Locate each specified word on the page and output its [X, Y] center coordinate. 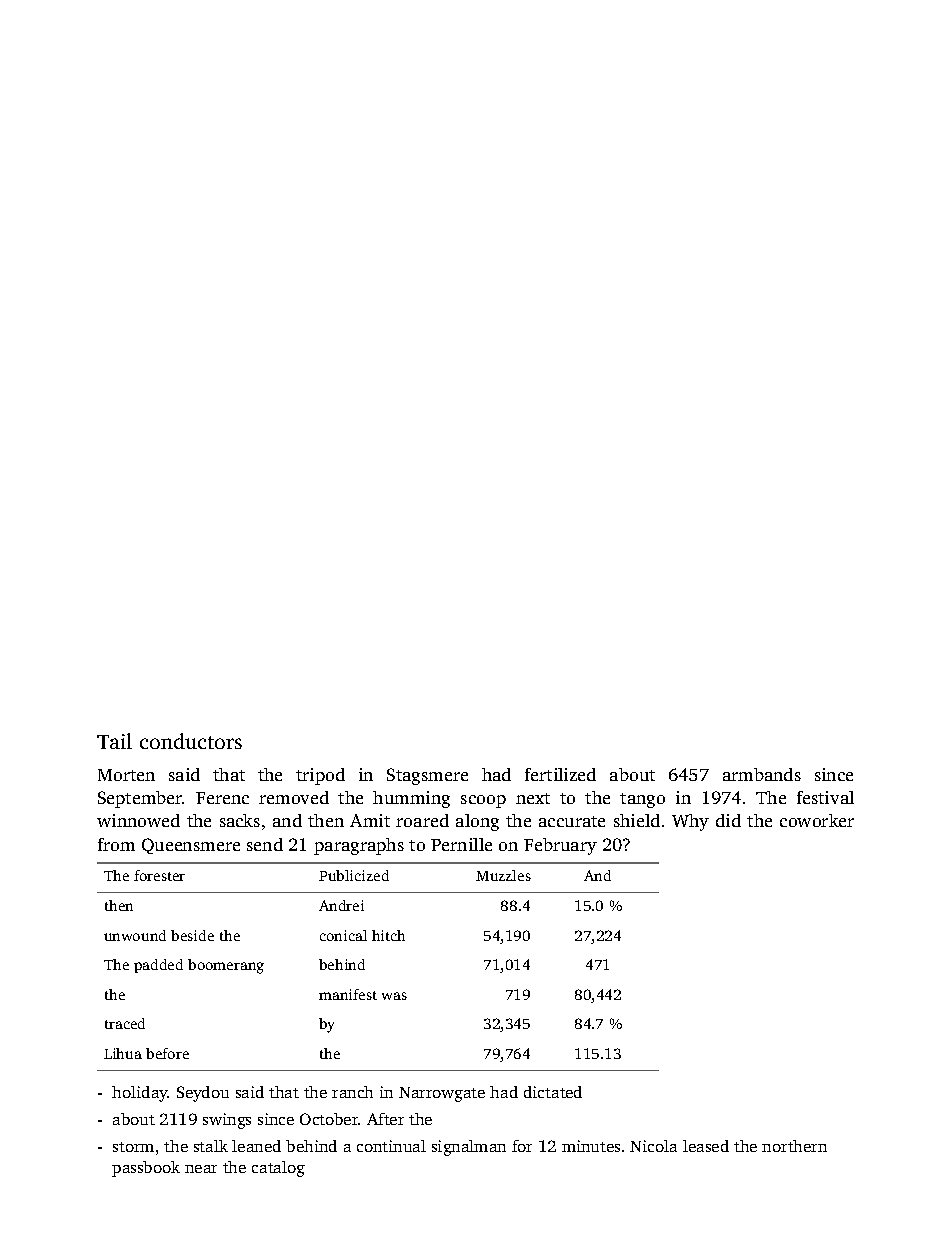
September [140, 799]
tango [642, 800]
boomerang [226, 966]
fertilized [560, 774]
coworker [817, 820]
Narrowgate [442, 1094]
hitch [388, 935]
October [329, 1119]
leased [706, 1146]
